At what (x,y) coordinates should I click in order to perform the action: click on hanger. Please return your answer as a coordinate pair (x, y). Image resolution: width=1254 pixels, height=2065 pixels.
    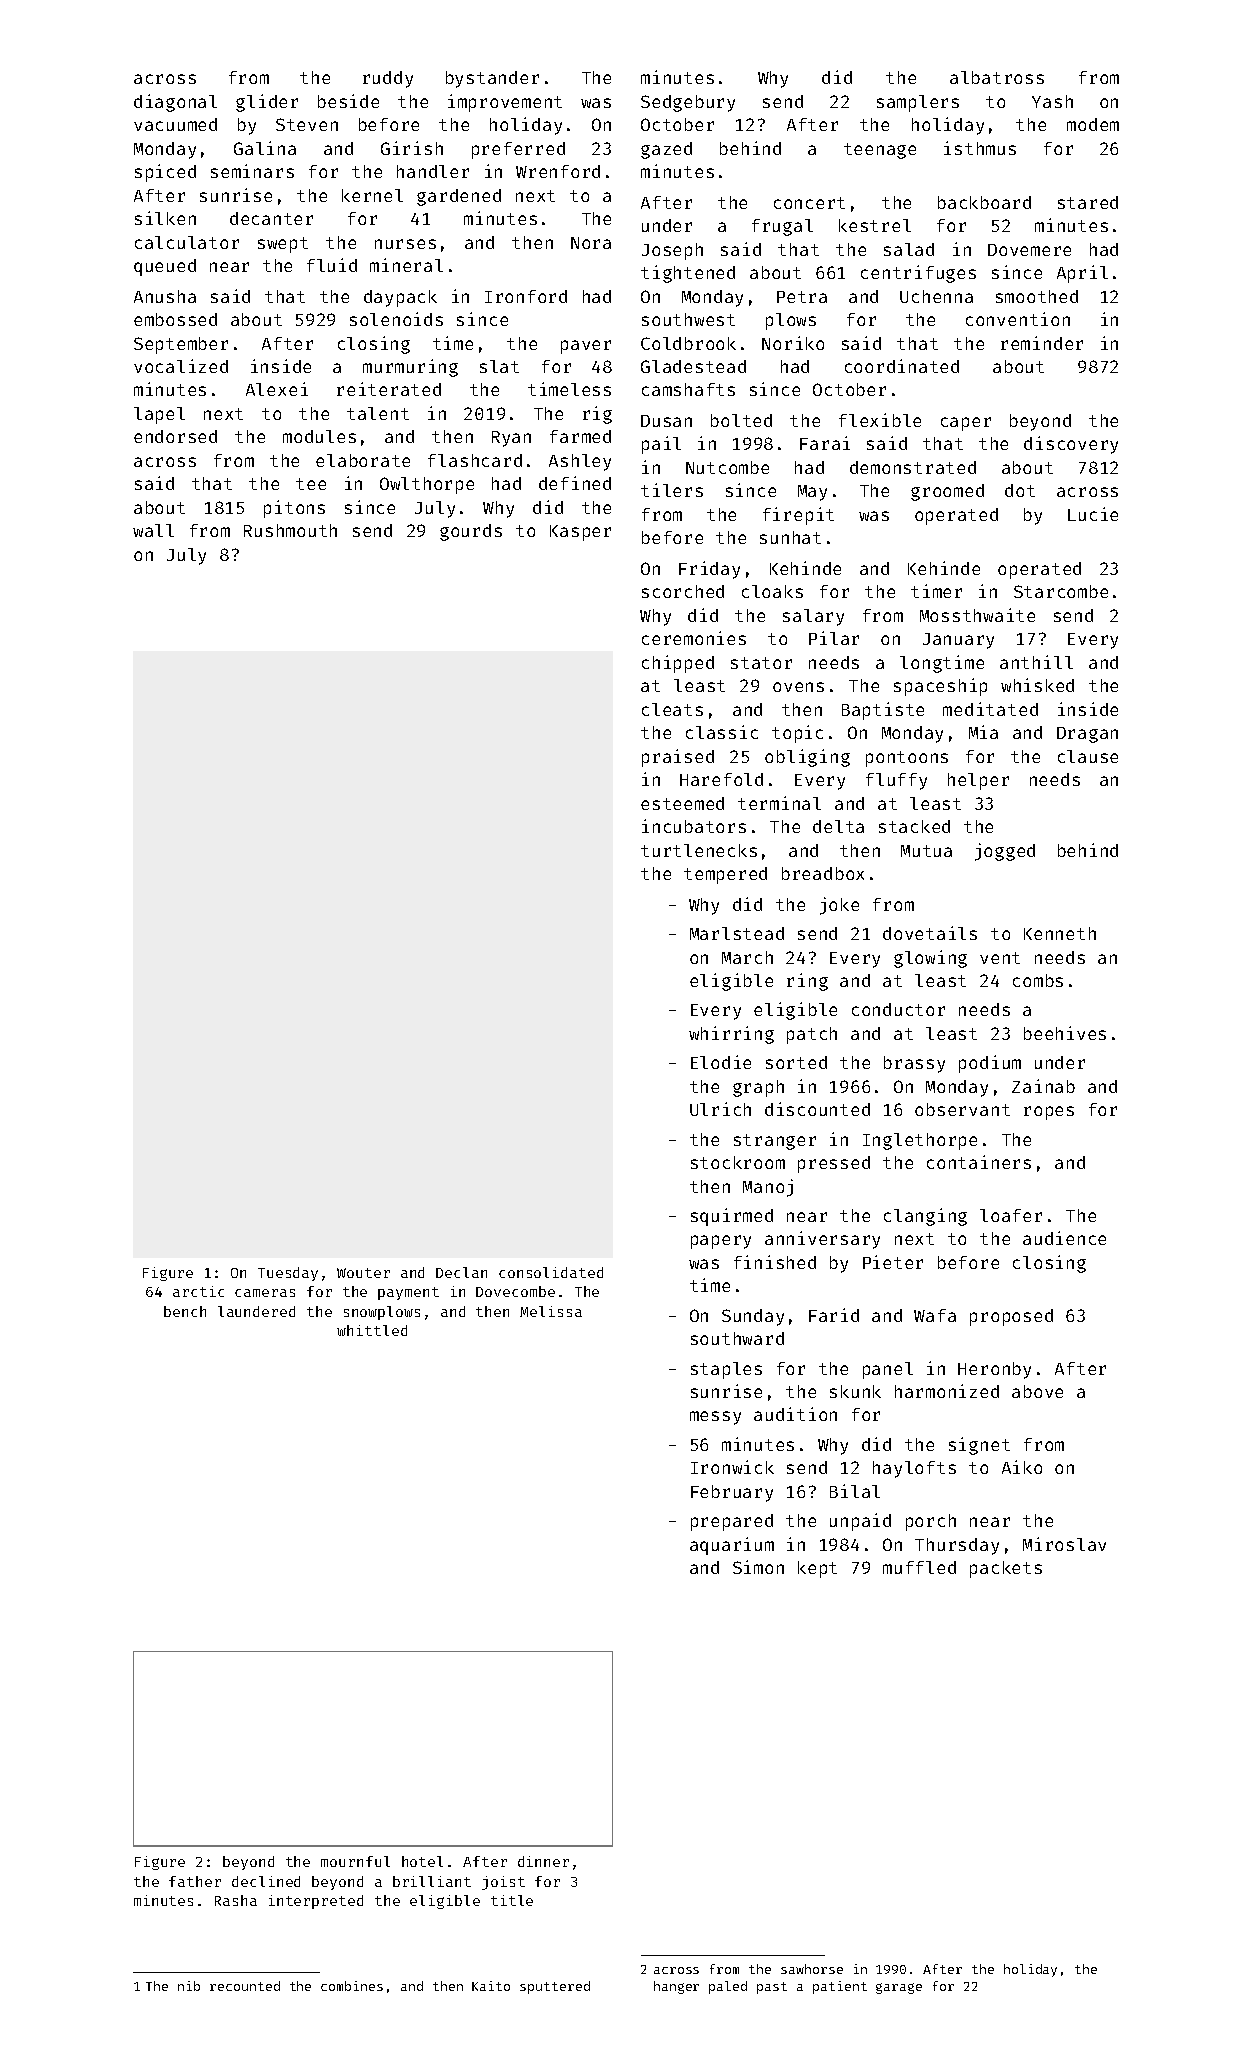
    Looking at the image, I should click on (676, 1987).
